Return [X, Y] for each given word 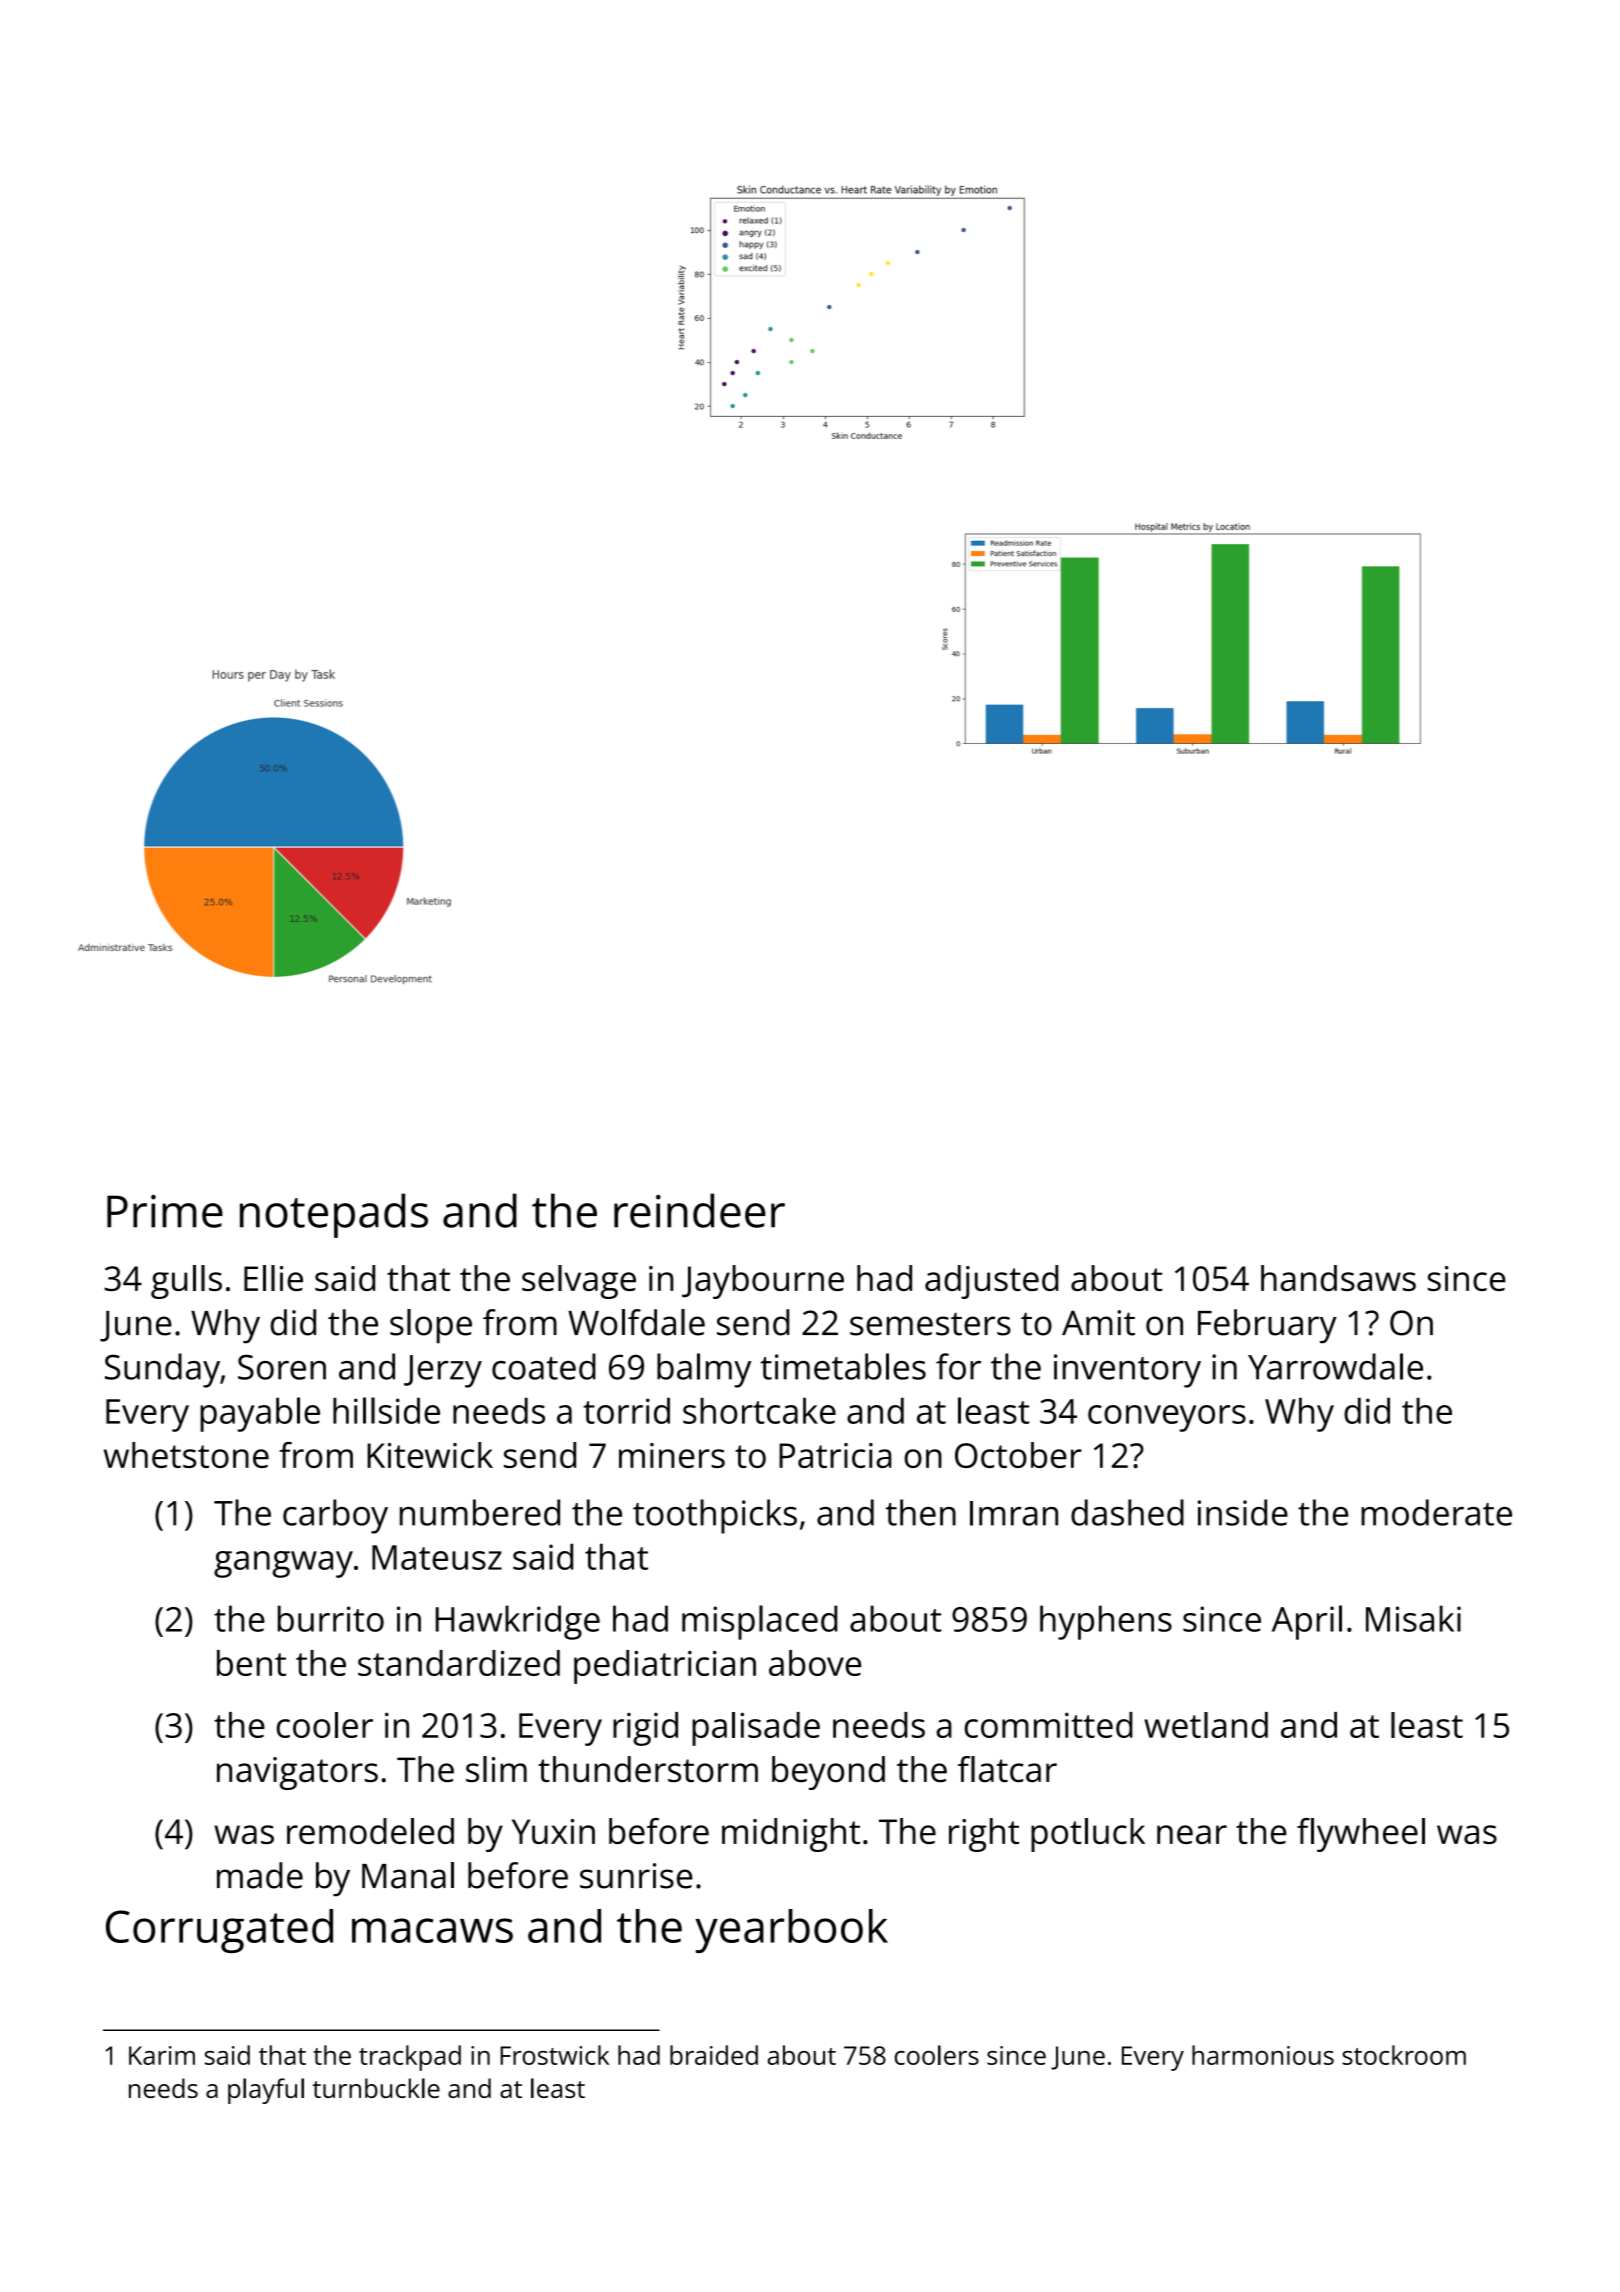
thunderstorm [648, 1769]
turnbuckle [376, 2088]
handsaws [1338, 1278]
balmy [704, 1370]
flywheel [1361, 1835]
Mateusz [437, 1557]
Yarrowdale [1335, 1366]
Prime [165, 1211]
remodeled [370, 1831]
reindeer [699, 1210]
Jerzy [443, 1371]
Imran [1014, 1513]
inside [1243, 1512]
